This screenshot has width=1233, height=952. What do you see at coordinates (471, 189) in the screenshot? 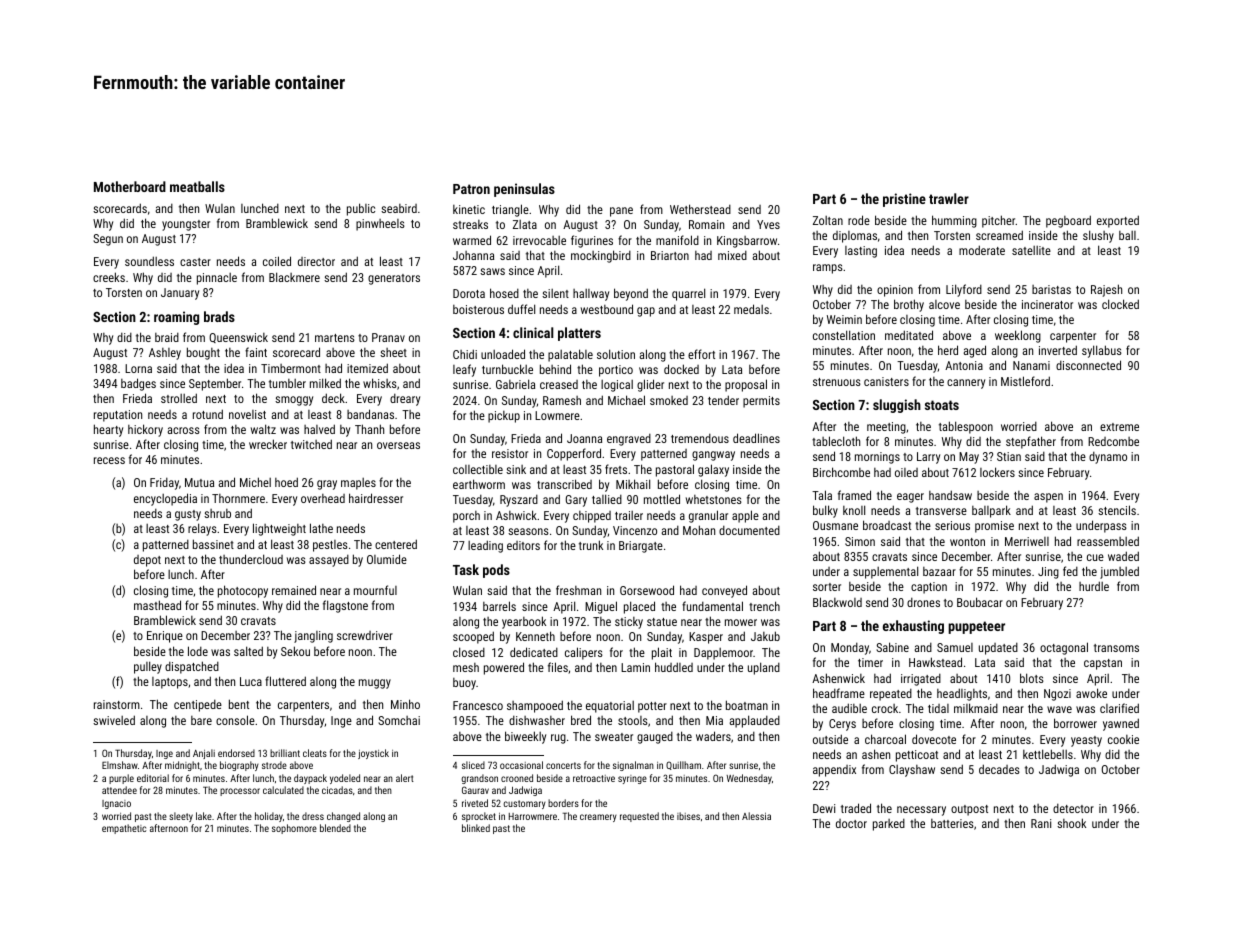
I see `Patron` at bounding box center [471, 189].
